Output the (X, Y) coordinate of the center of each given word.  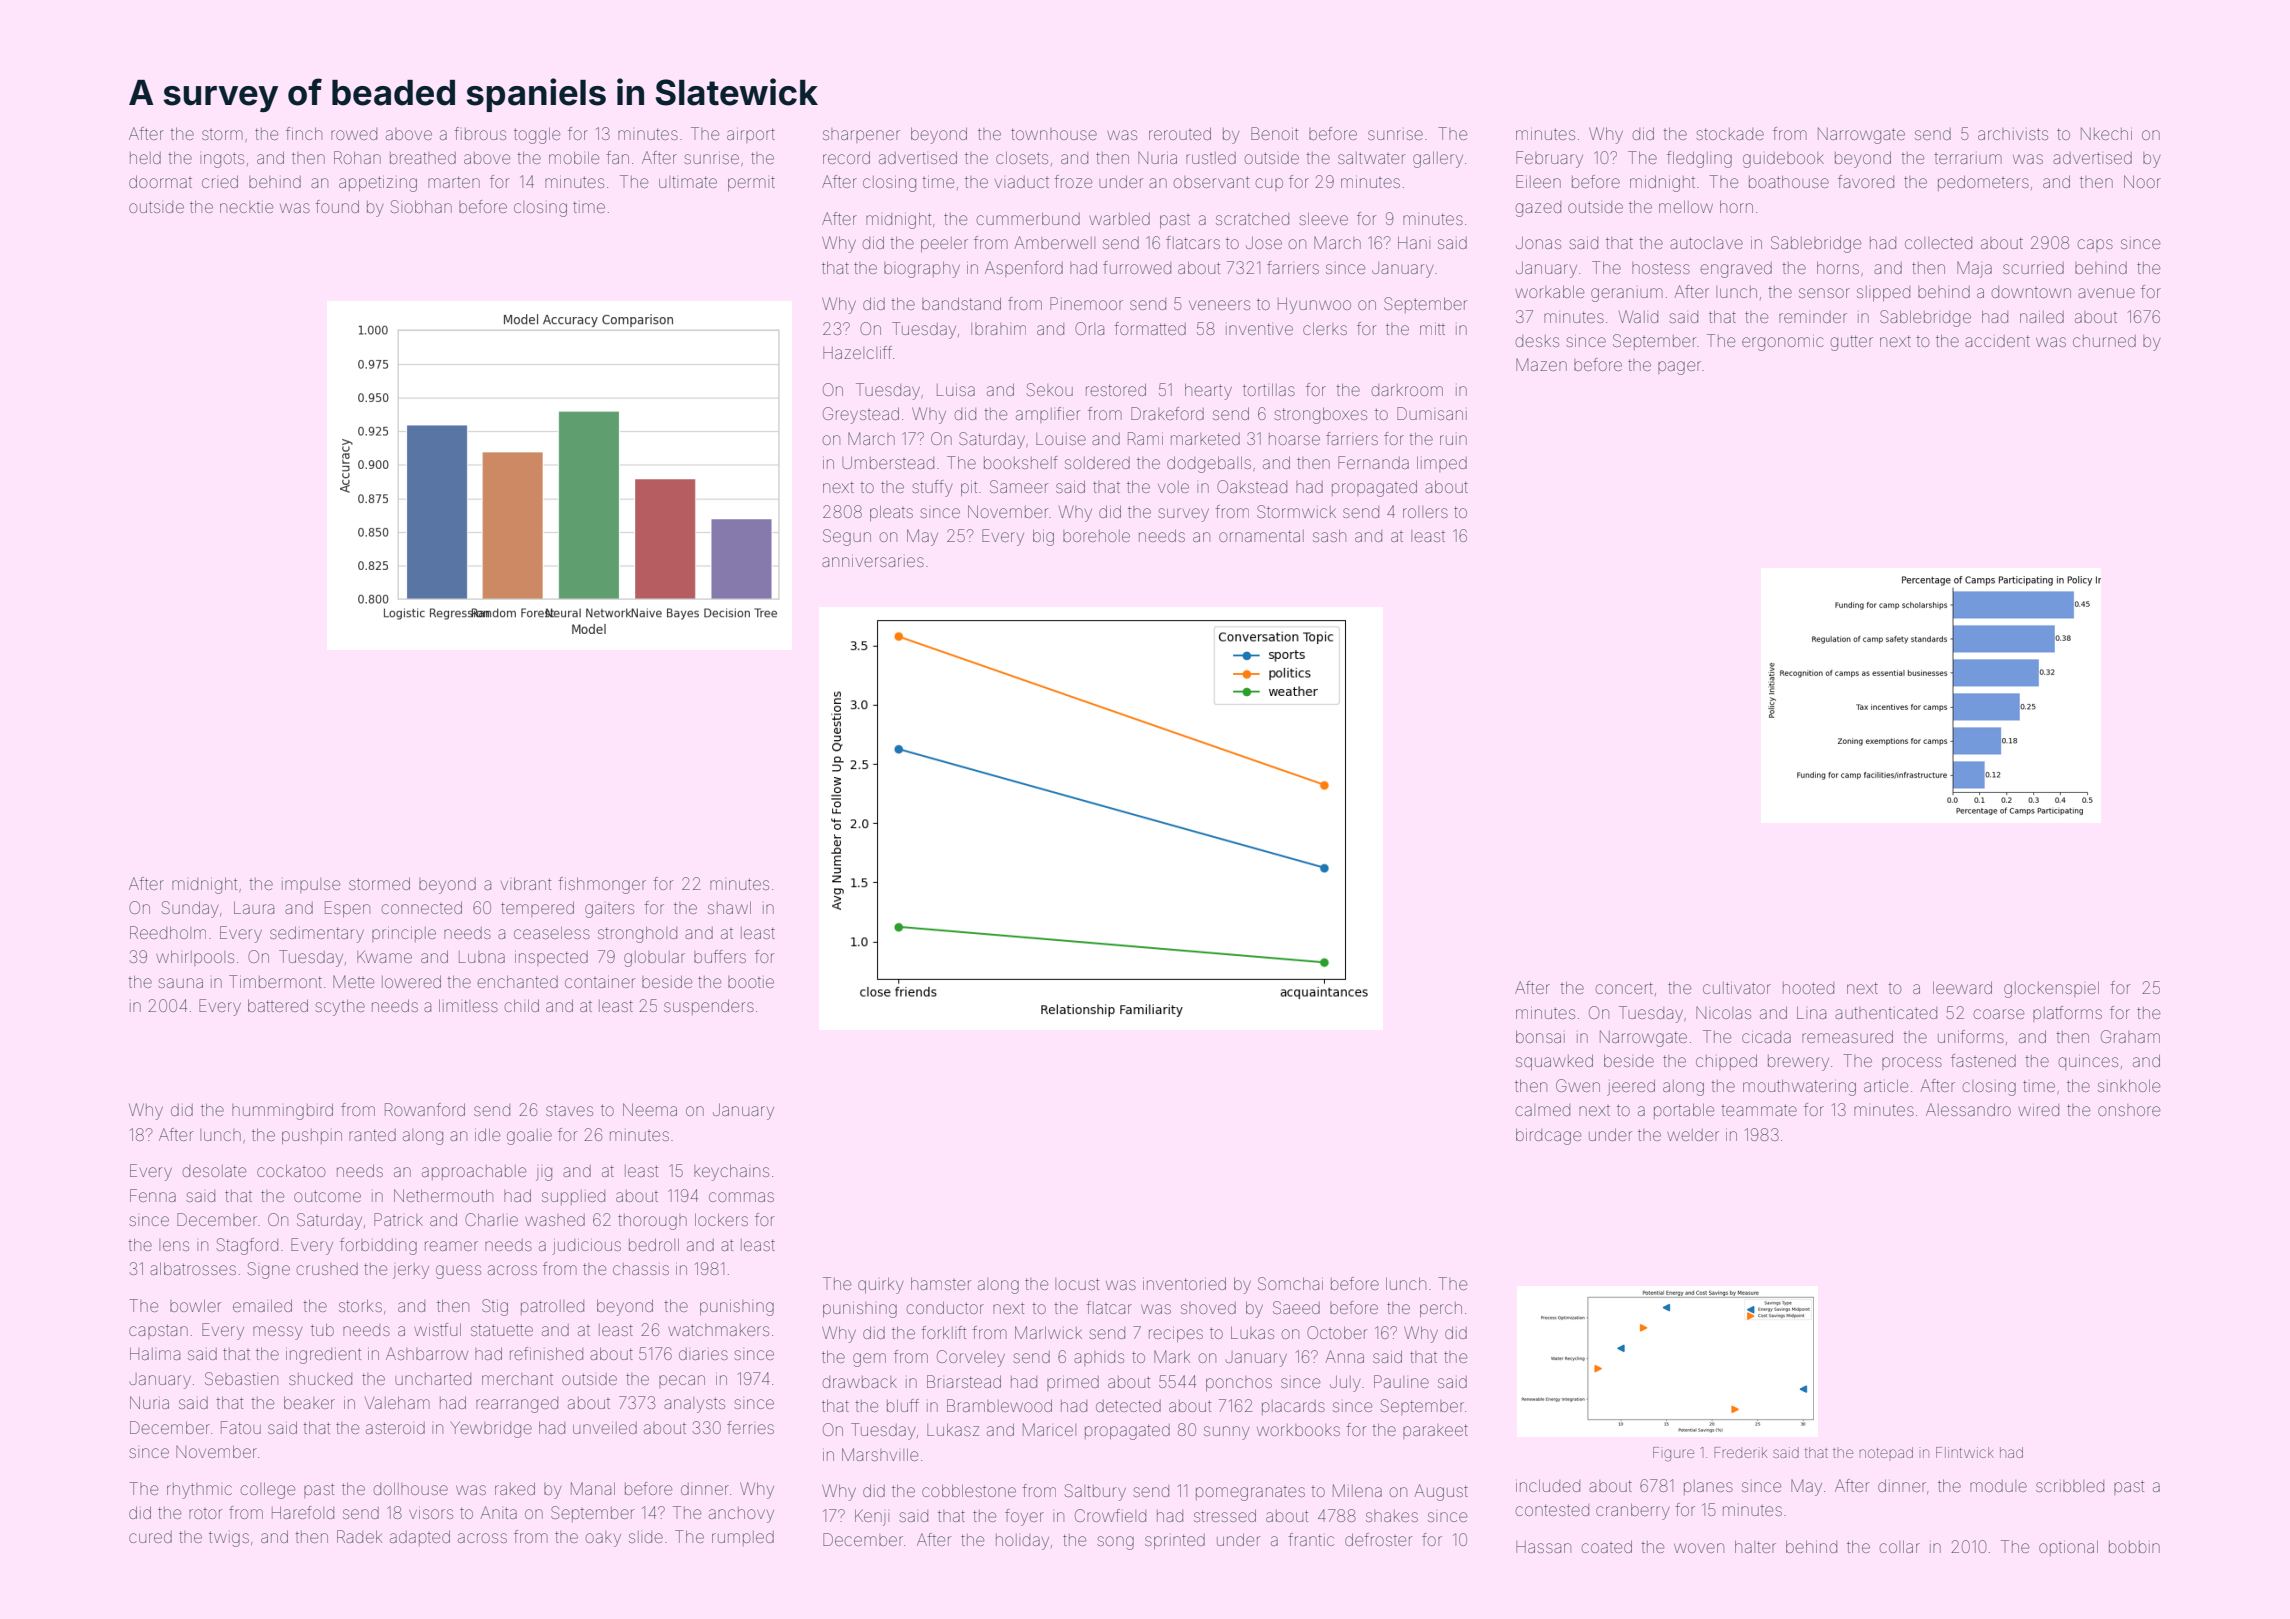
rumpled (743, 1538)
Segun (847, 537)
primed (1073, 1383)
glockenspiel (2051, 990)
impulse (311, 885)
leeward (1962, 988)
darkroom (1407, 390)
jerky (411, 1271)
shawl (729, 908)
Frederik (1740, 1452)
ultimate (688, 182)
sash (1329, 536)
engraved (1736, 270)
